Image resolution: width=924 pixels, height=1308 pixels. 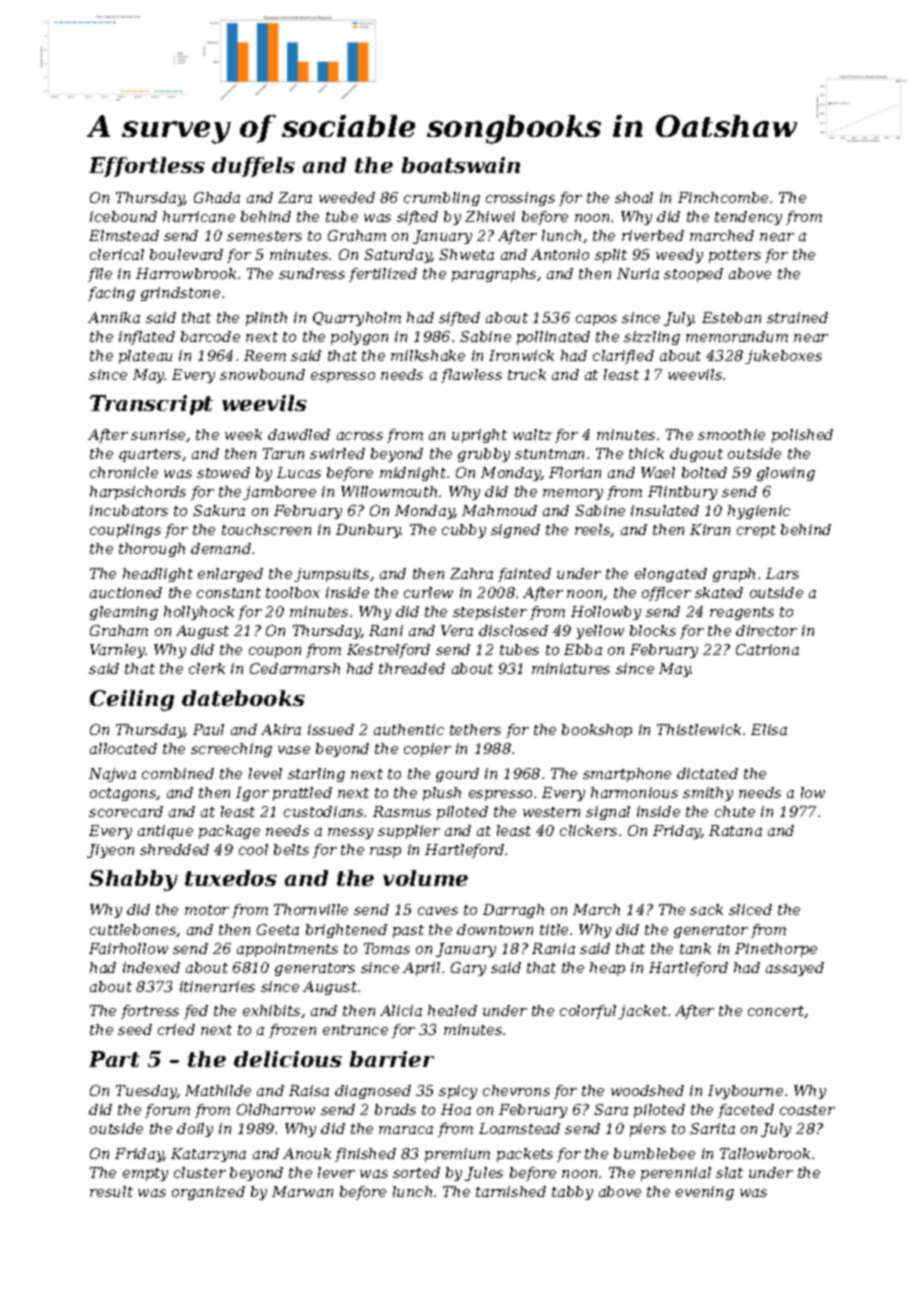 What do you see at coordinates (133, 930) in the screenshot?
I see `cuttlebones` at bounding box center [133, 930].
